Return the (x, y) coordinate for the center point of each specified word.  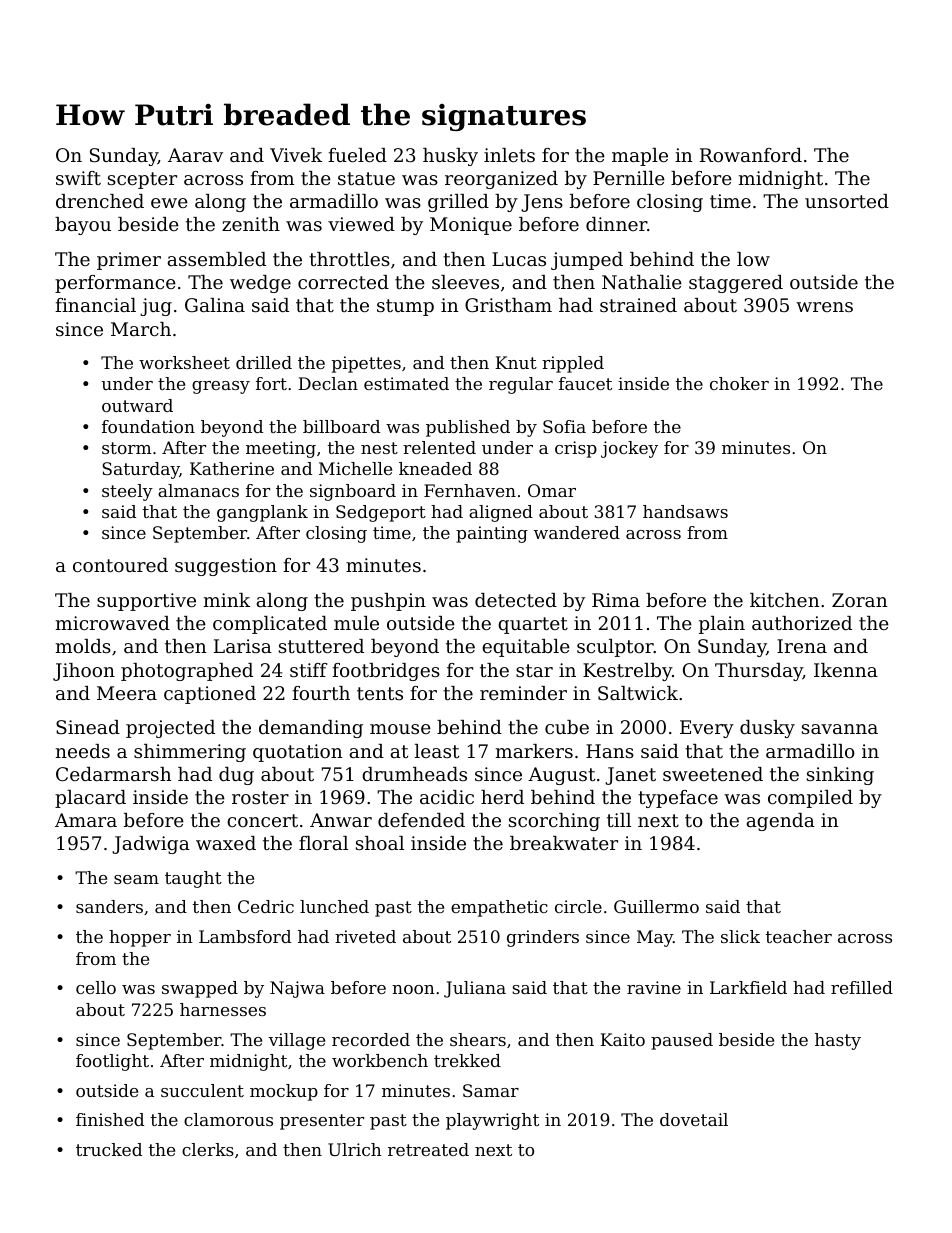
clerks (208, 1149)
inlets (509, 155)
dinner (616, 224)
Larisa (243, 646)
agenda (781, 822)
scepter (142, 180)
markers (534, 751)
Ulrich (355, 1149)
